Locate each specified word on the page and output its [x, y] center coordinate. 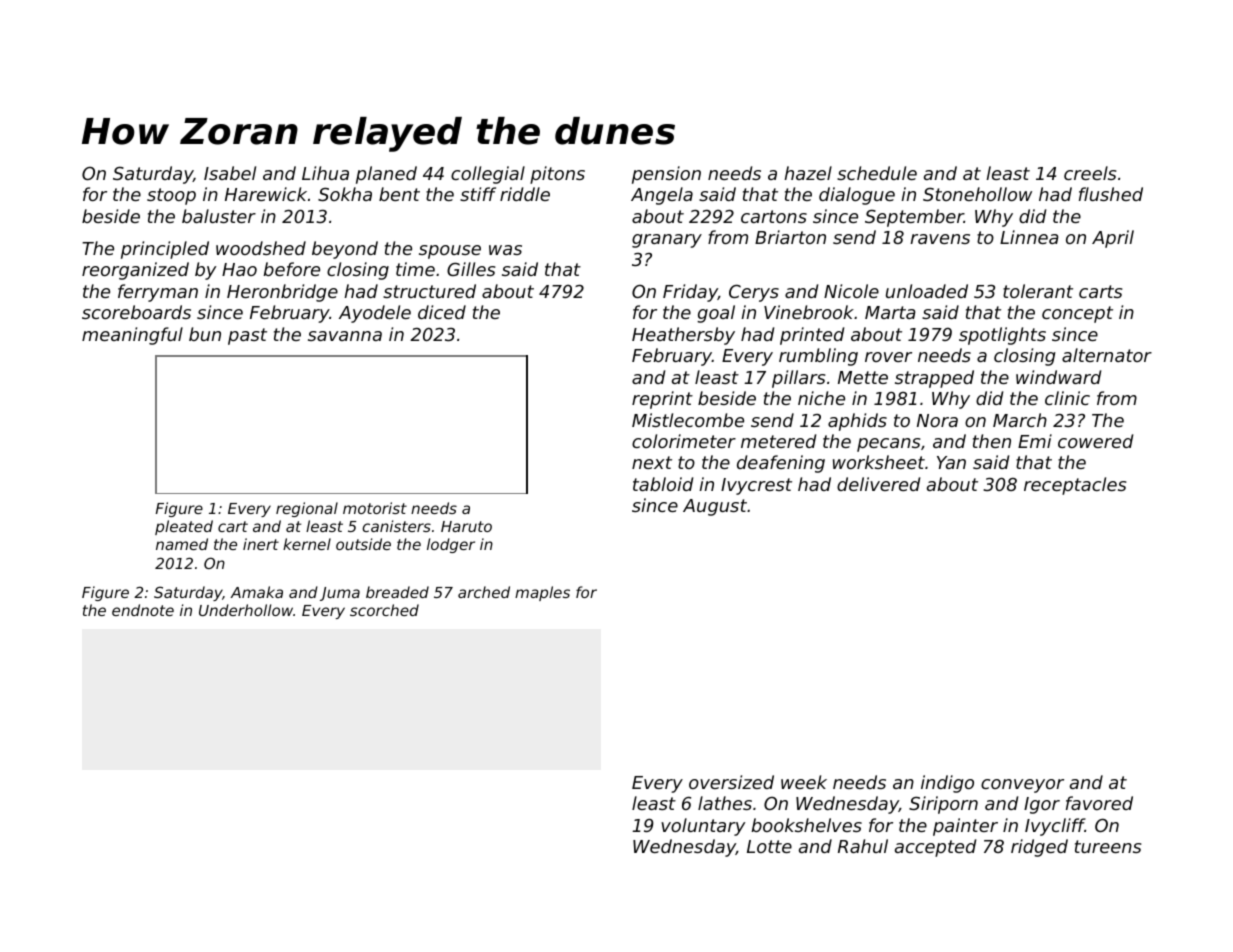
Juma [340, 594]
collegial [488, 175]
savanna [345, 336]
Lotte [769, 846]
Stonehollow [977, 194]
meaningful [132, 336]
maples [542, 593]
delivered [878, 484]
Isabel [230, 173]
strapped [934, 379]
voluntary [703, 827]
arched [484, 592]
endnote [143, 610]
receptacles [1075, 486]
